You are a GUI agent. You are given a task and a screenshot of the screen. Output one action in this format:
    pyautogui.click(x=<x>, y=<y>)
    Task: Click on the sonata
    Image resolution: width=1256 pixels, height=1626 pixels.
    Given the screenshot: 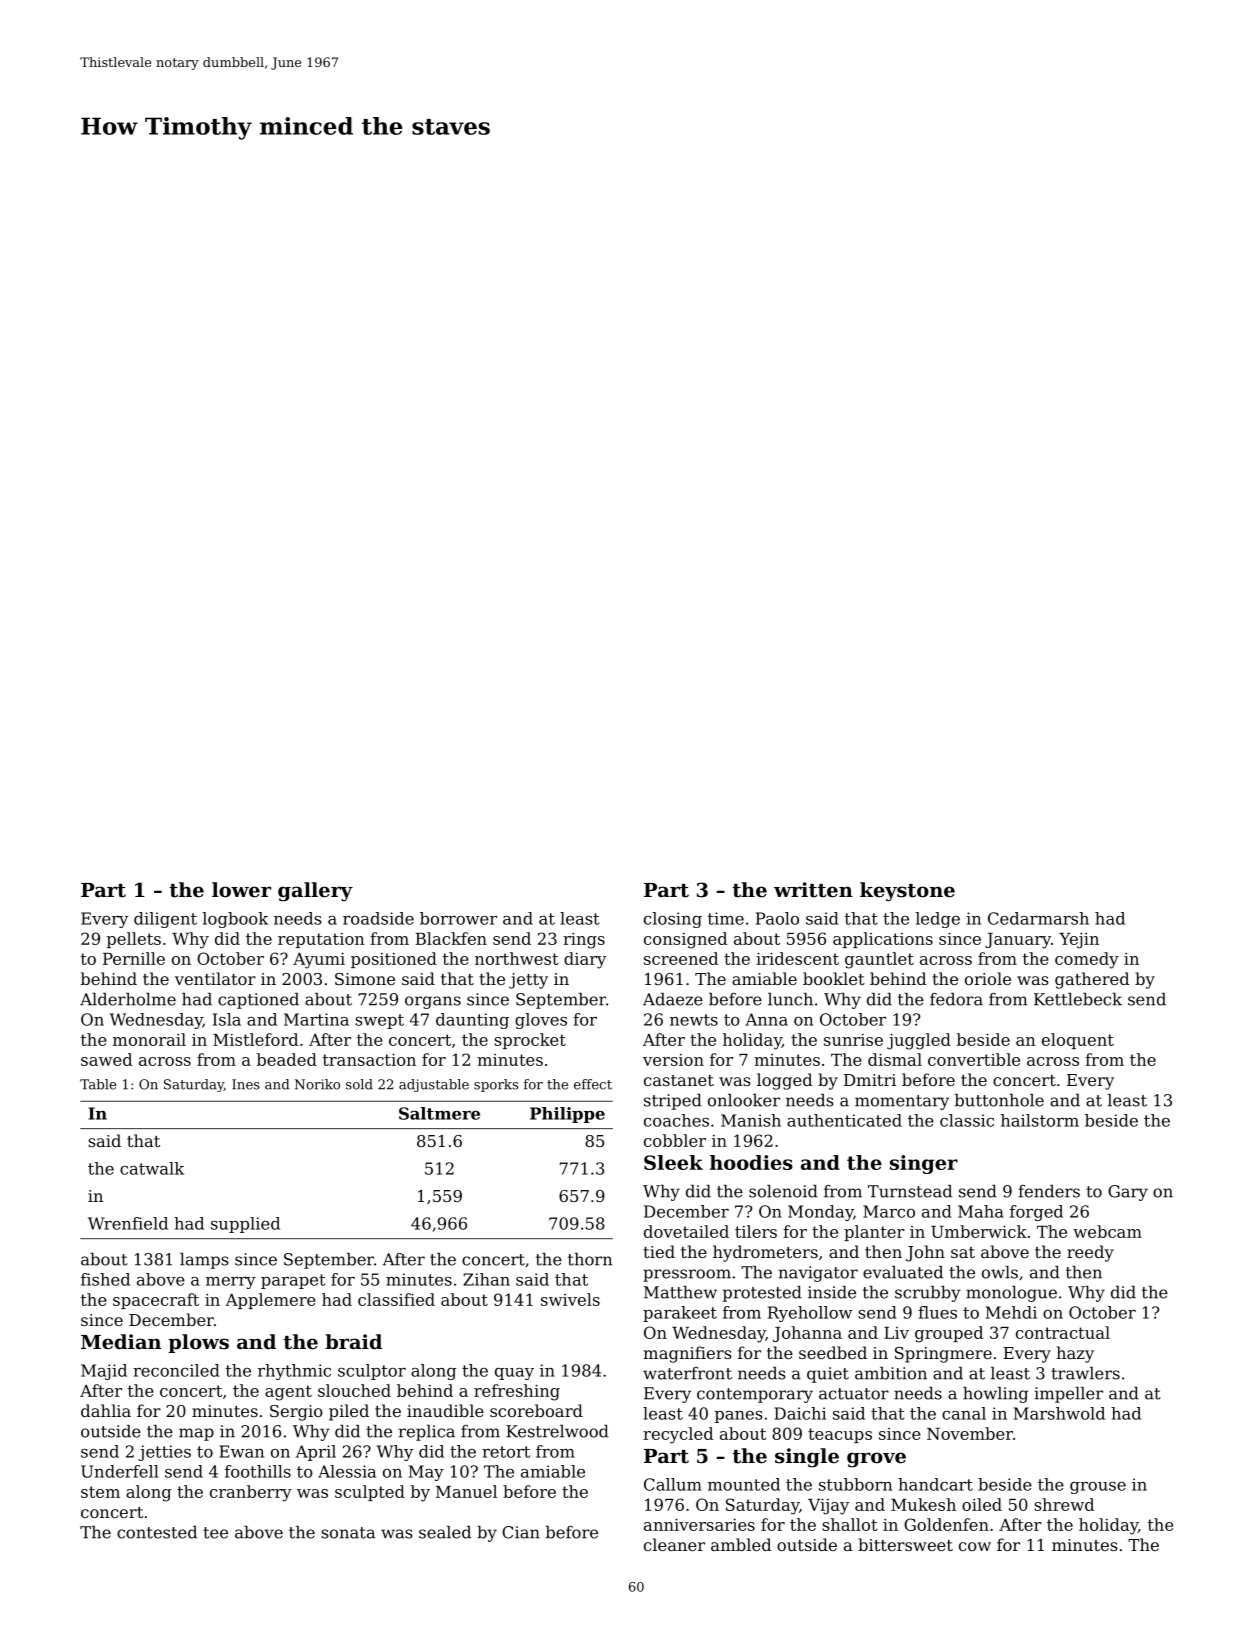 What is the action you would take?
    pyautogui.click(x=348, y=1533)
